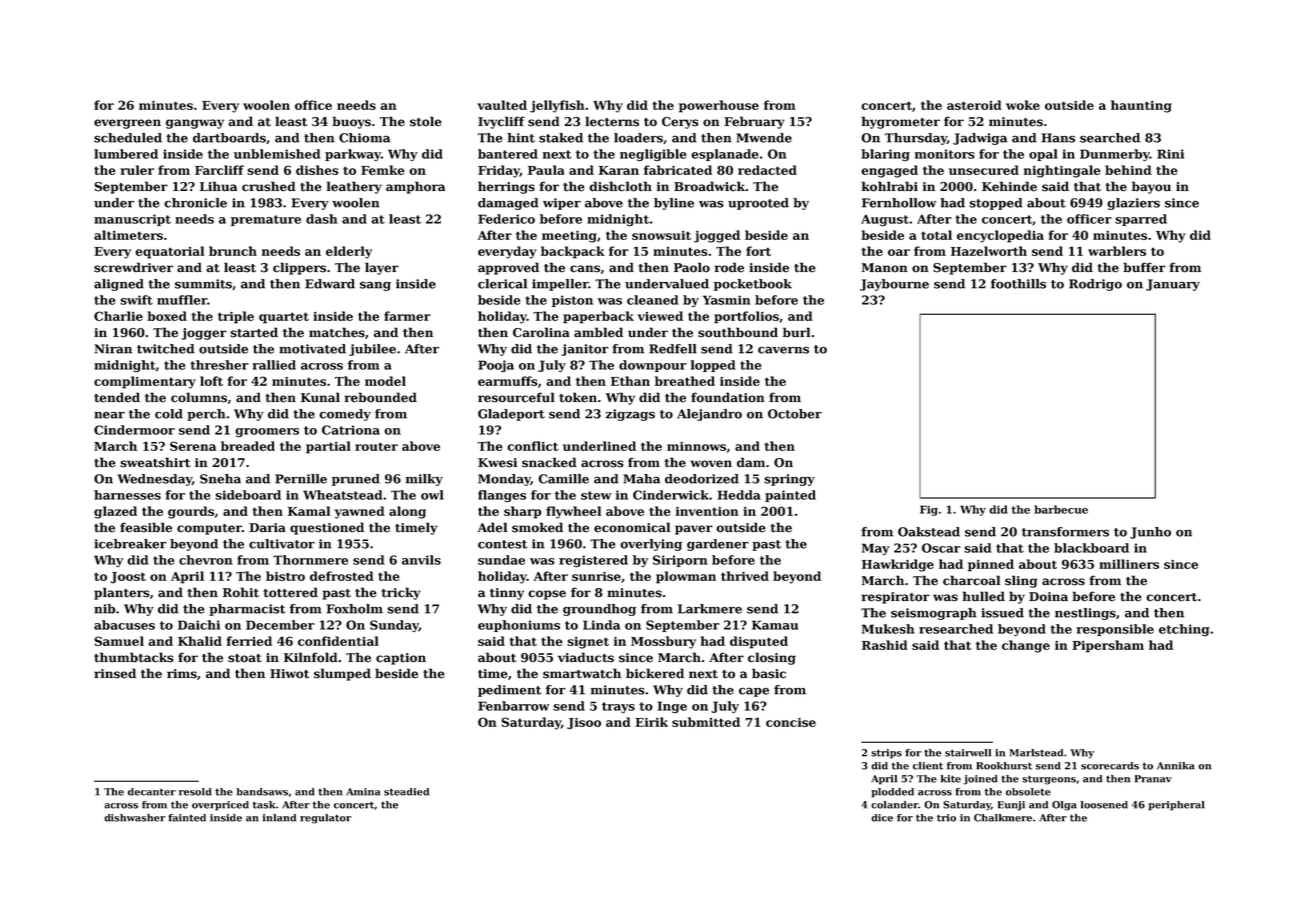 The height and width of the screenshot is (924, 1308). I want to click on Rini, so click(1170, 154).
